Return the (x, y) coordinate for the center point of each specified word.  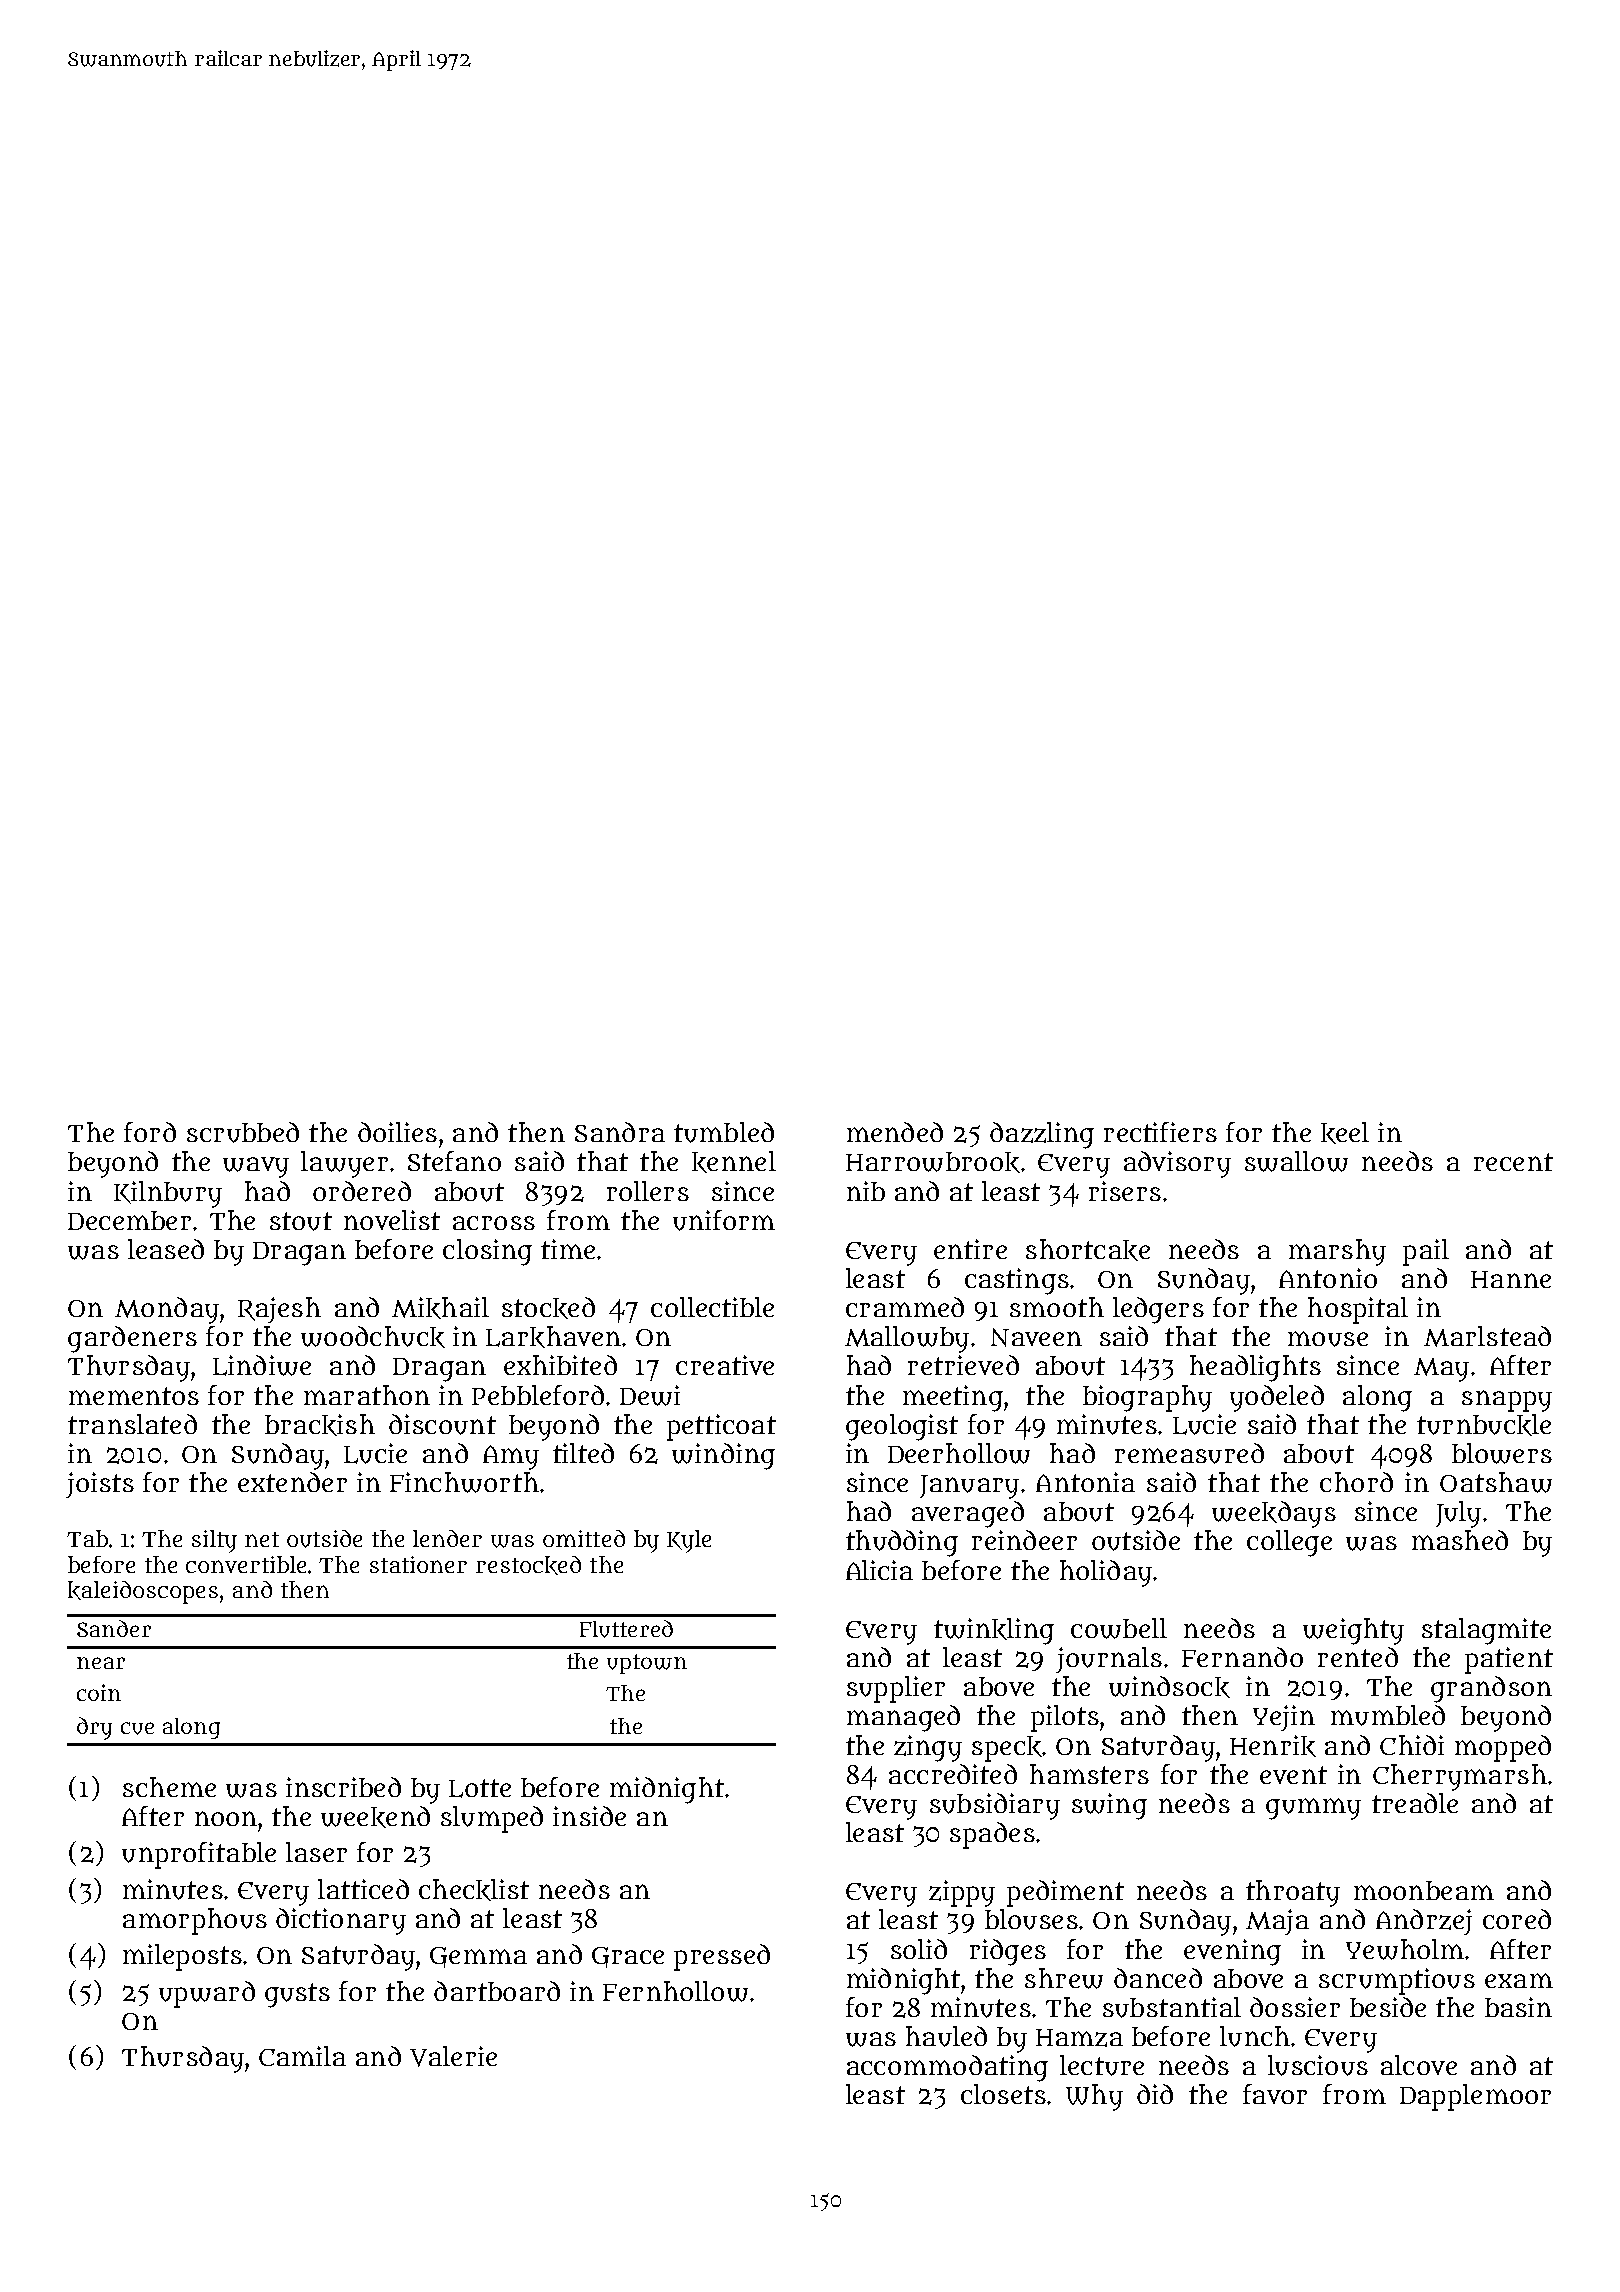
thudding (902, 1543)
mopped (1503, 1748)
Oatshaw (1496, 1482)
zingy (928, 1748)
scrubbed (243, 1132)
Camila (302, 2056)
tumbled (724, 1132)
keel (1345, 1133)
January (969, 1487)
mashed (1460, 1540)
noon (226, 1818)
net (262, 1539)
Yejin (1284, 1718)
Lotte (480, 1788)
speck (1007, 1749)
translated (132, 1424)
